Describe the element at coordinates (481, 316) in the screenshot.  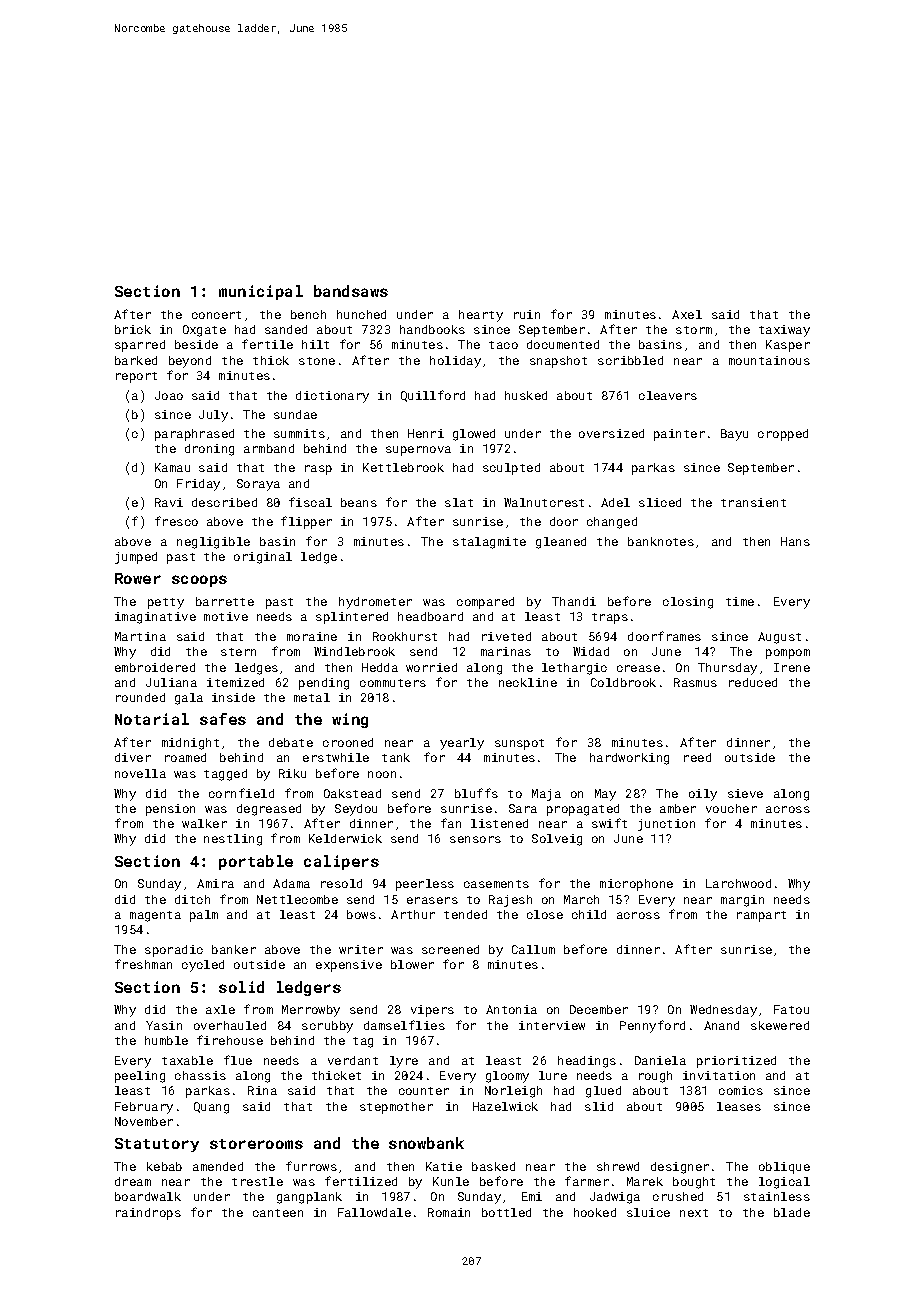
I see `hearty` at that location.
